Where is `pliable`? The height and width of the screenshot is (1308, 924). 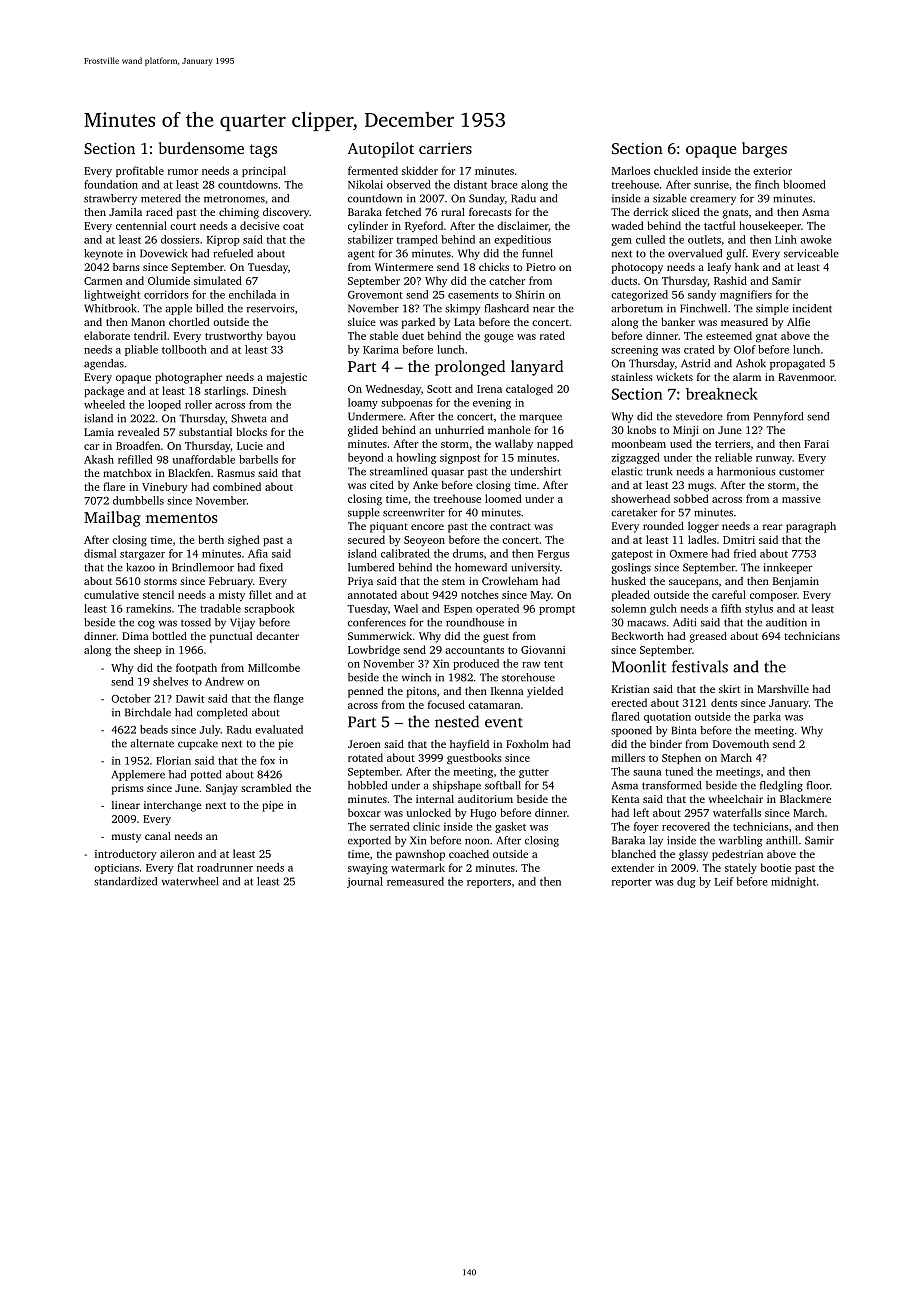
pliable is located at coordinates (141, 350).
